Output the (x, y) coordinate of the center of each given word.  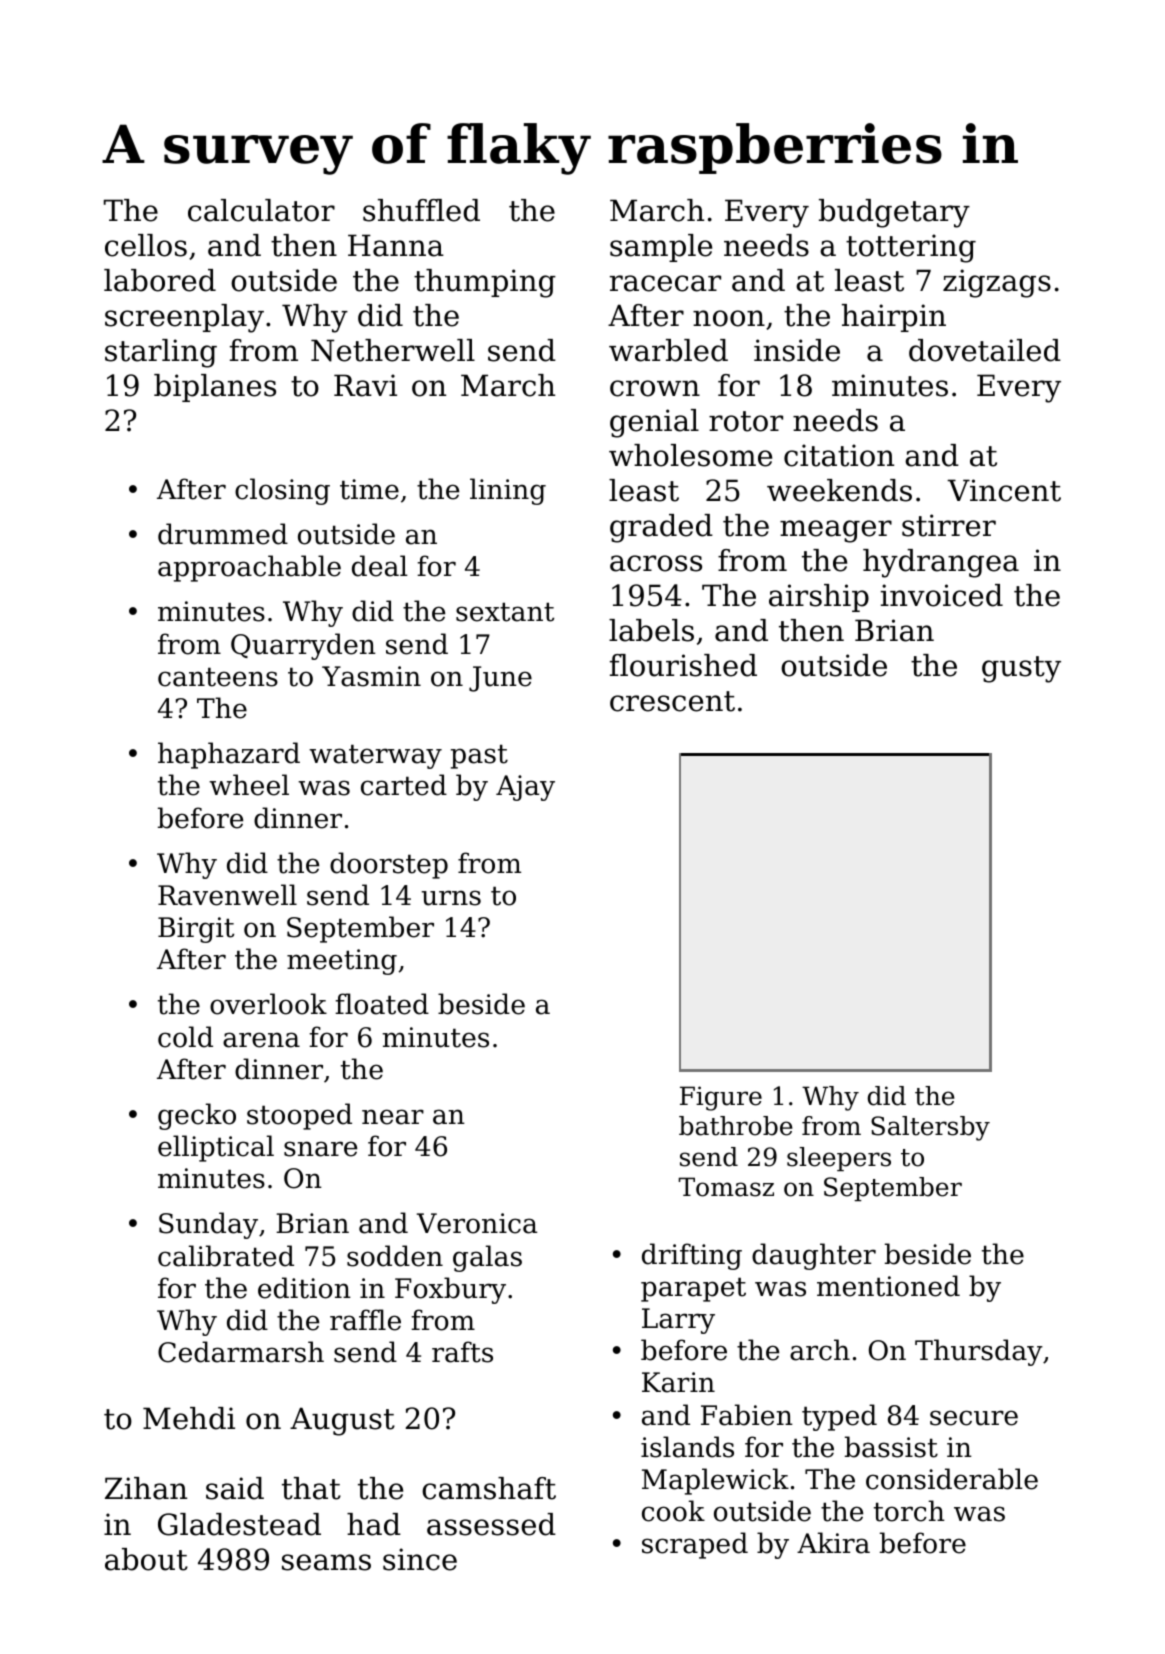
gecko (197, 1116)
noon (729, 318)
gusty (1021, 669)
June (500, 679)
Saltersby (930, 1128)
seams (326, 1562)
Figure (721, 1098)
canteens (218, 677)
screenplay (184, 318)
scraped (695, 1545)
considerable (952, 1479)
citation (839, 455)
